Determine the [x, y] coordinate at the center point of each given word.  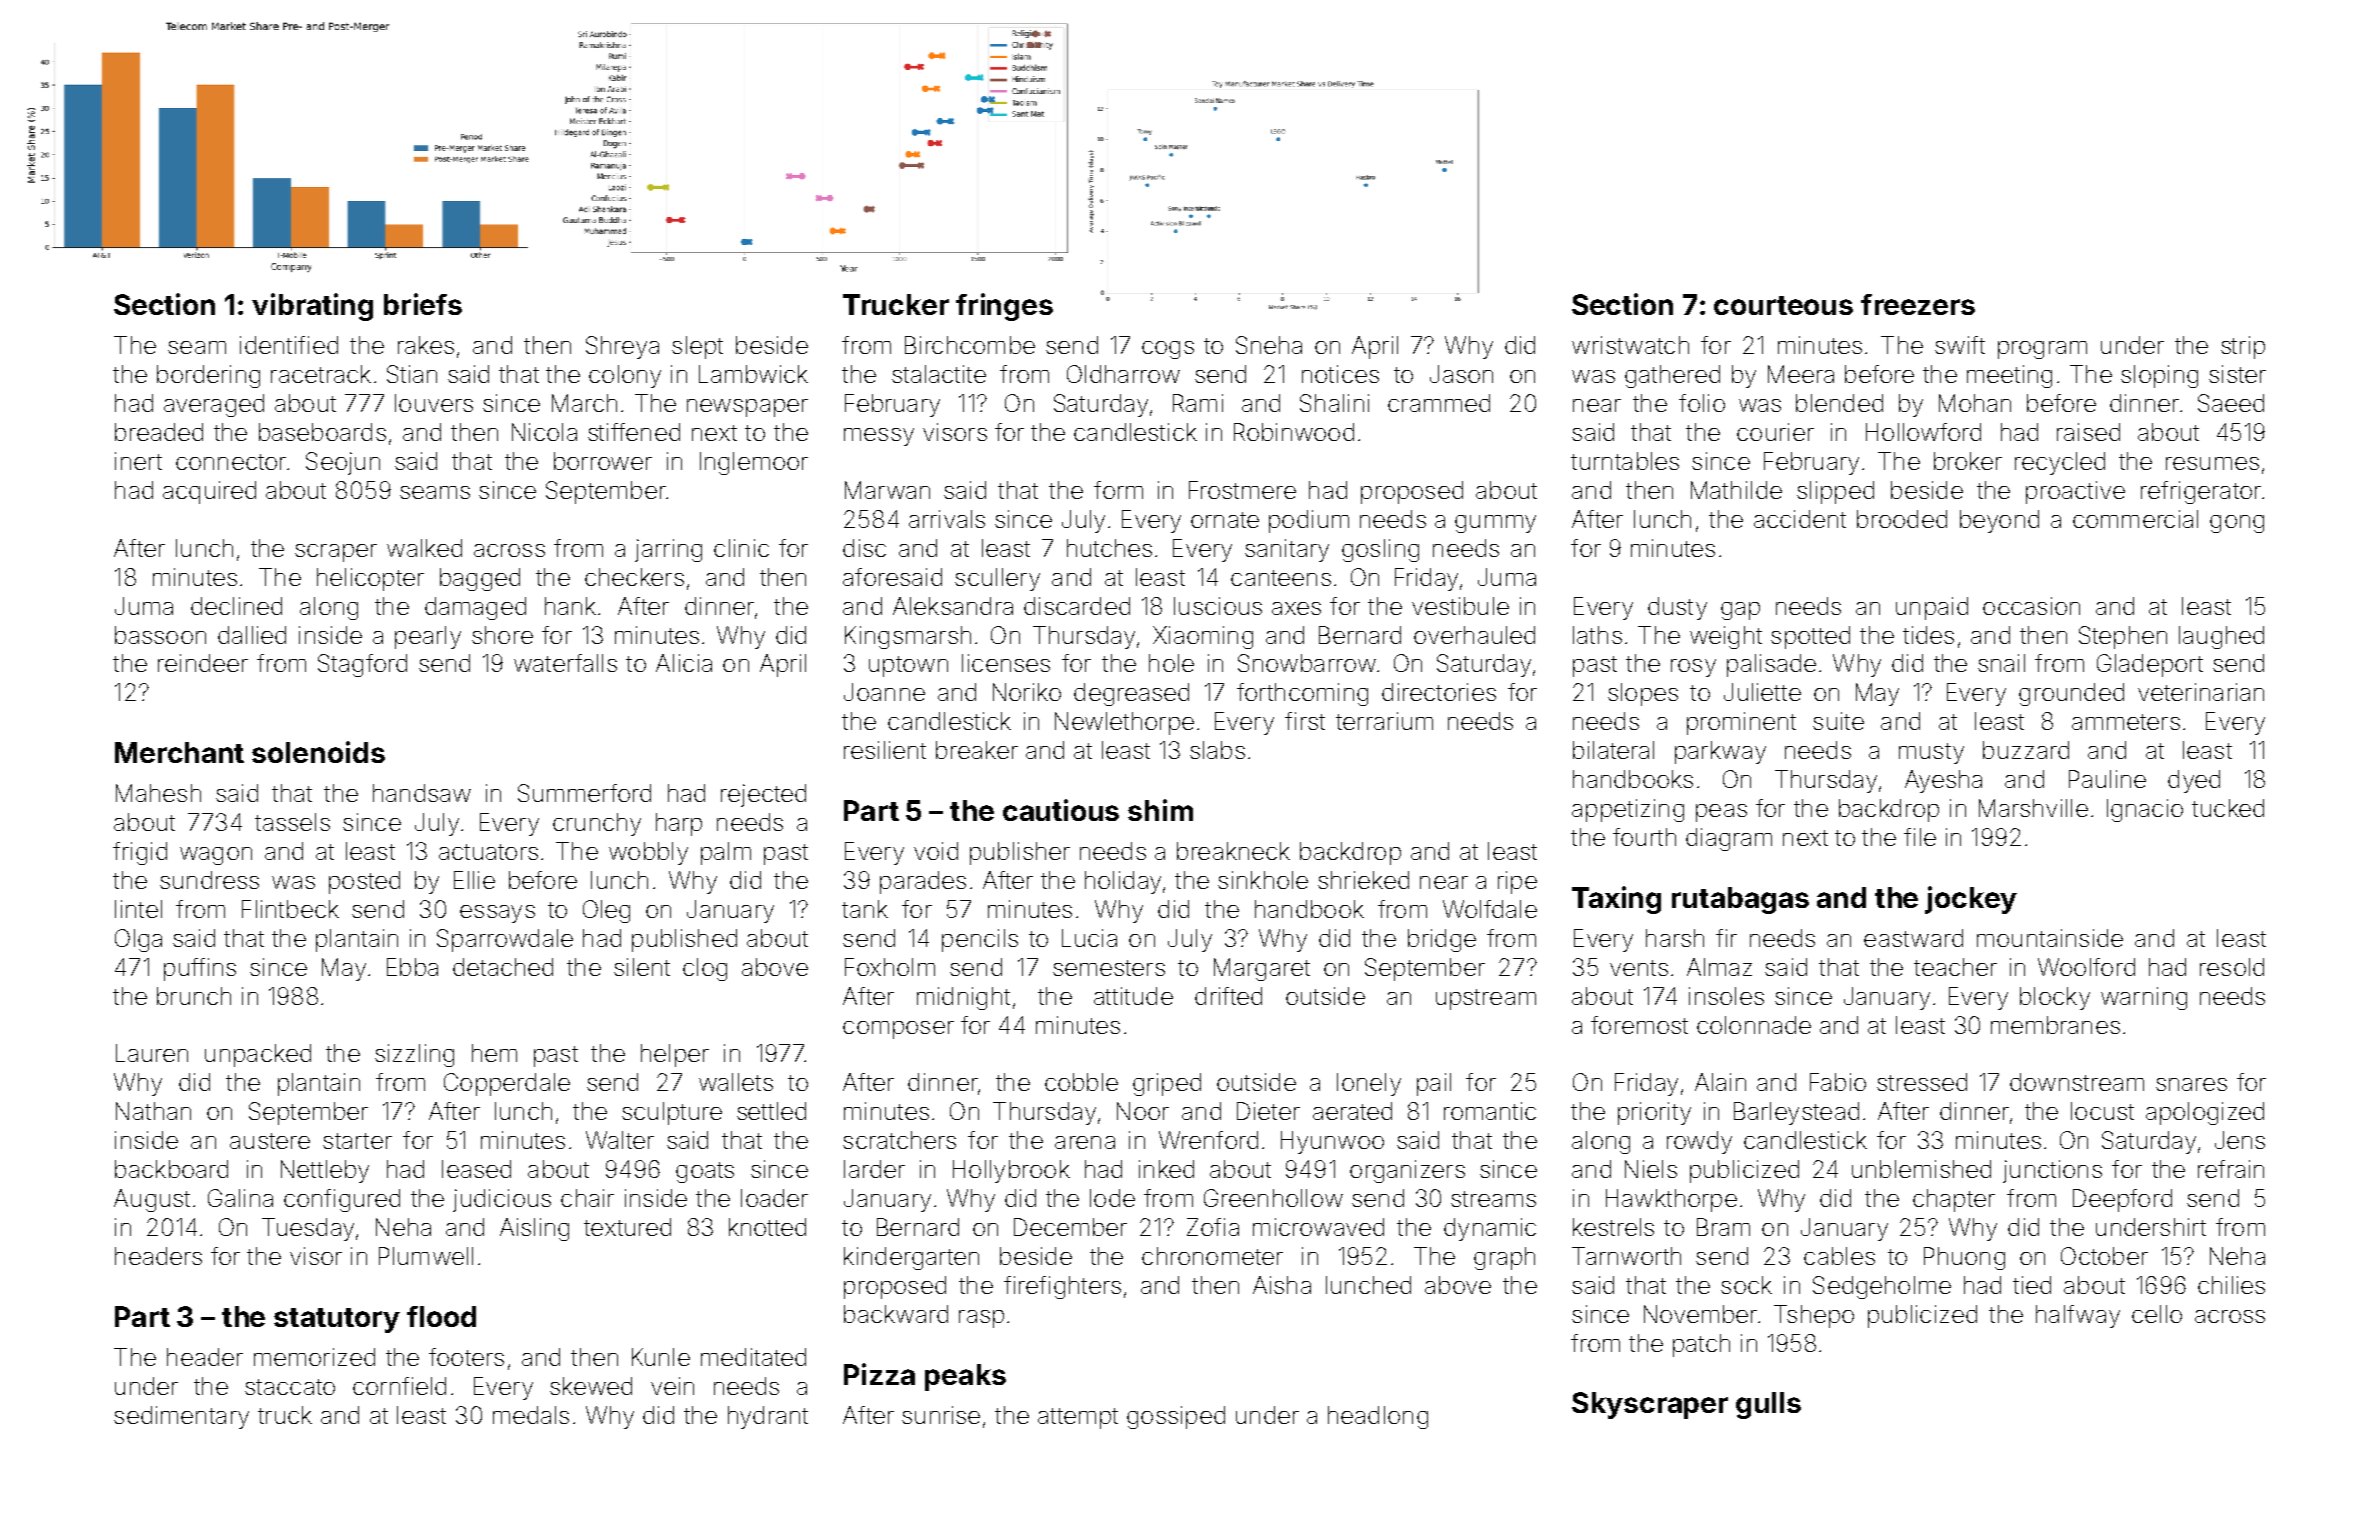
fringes [1004, 307]
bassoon [160, 635]
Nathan [153, 1111]
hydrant [768, 1417]
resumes [2212, 463]
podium [1309, 521]
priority [1654, 1113]
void [936, 851]
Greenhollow [1273, 1198]
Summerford [584, 793]
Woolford [2086, 967]
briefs [423, 304]
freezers [1918, 304]
